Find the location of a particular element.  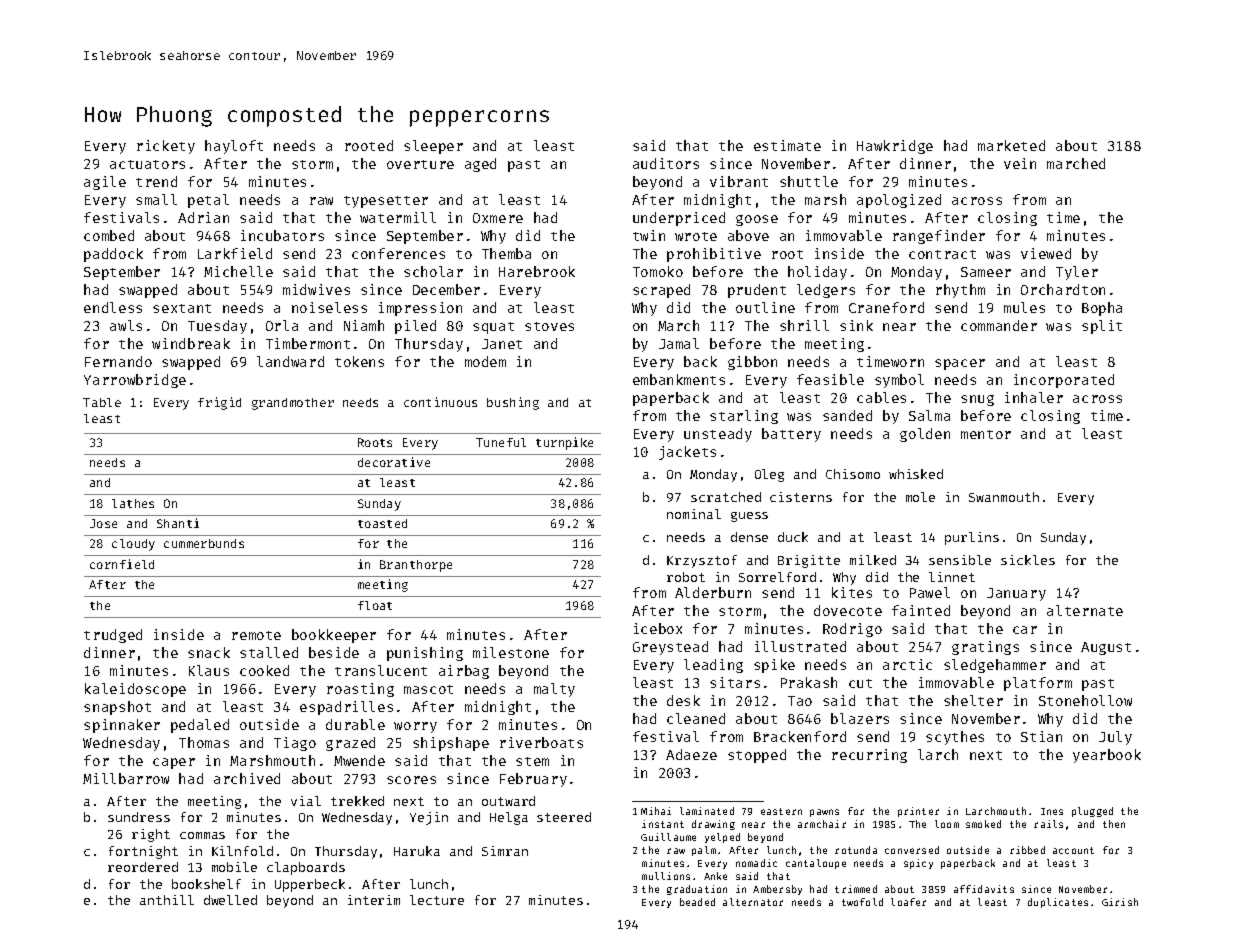

sleeper is located at coordinates (433, 147).
